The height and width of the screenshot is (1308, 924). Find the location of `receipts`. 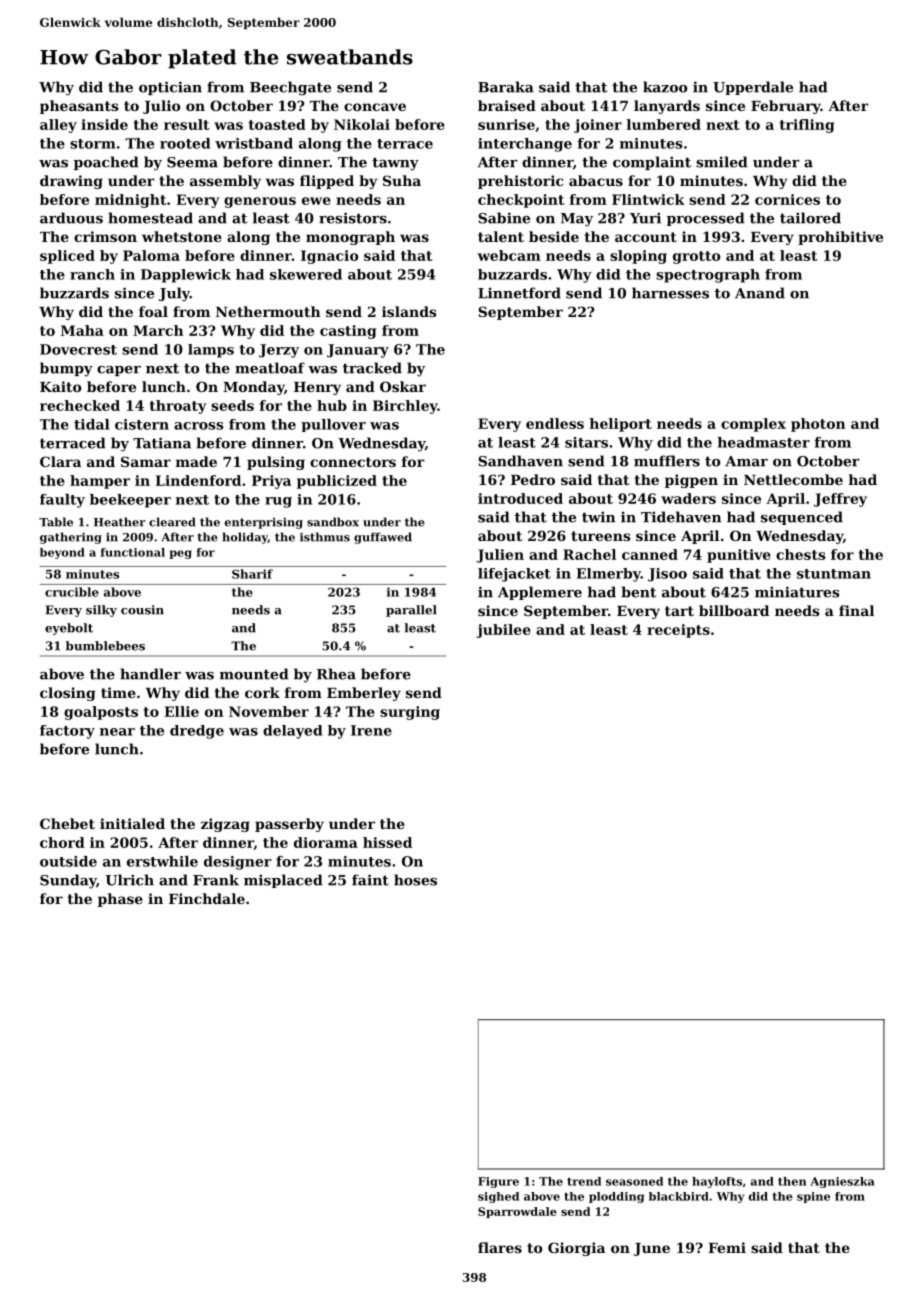

receipts is located at coordinates (678, 631).
